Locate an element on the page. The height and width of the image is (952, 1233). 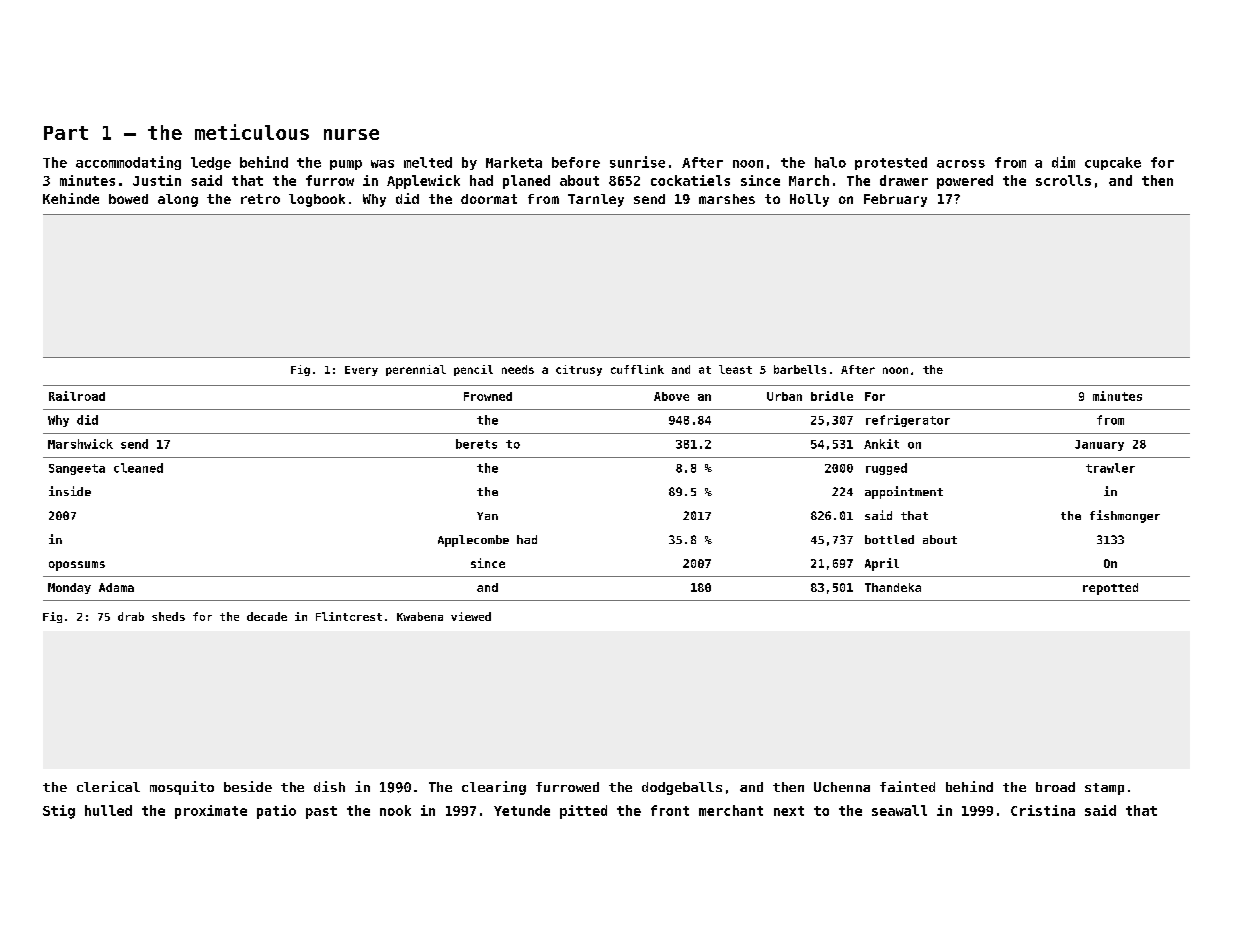
doormat is located at coordinates (489, 199).
